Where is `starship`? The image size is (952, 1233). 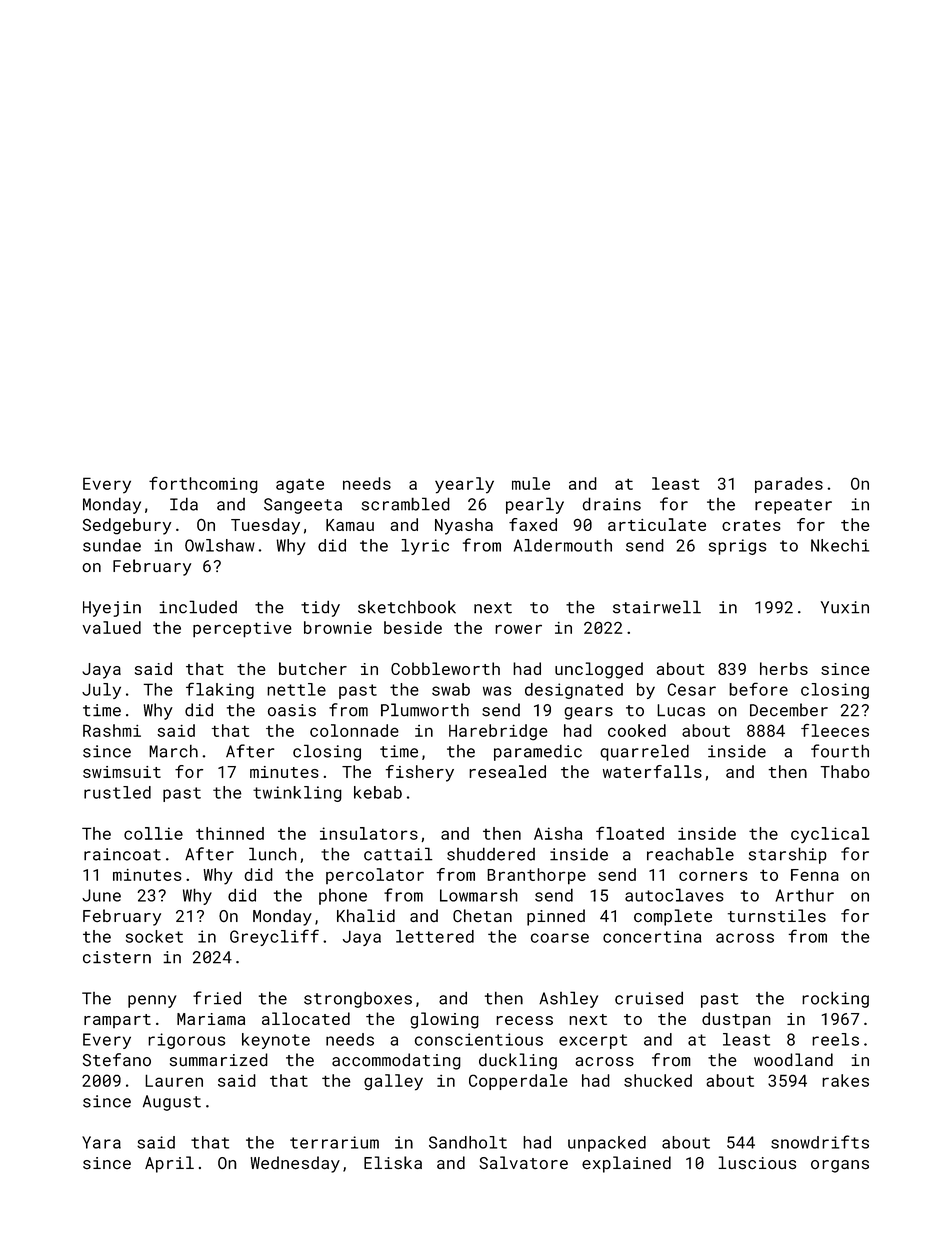 starship is located at coordinates (788, 855).
